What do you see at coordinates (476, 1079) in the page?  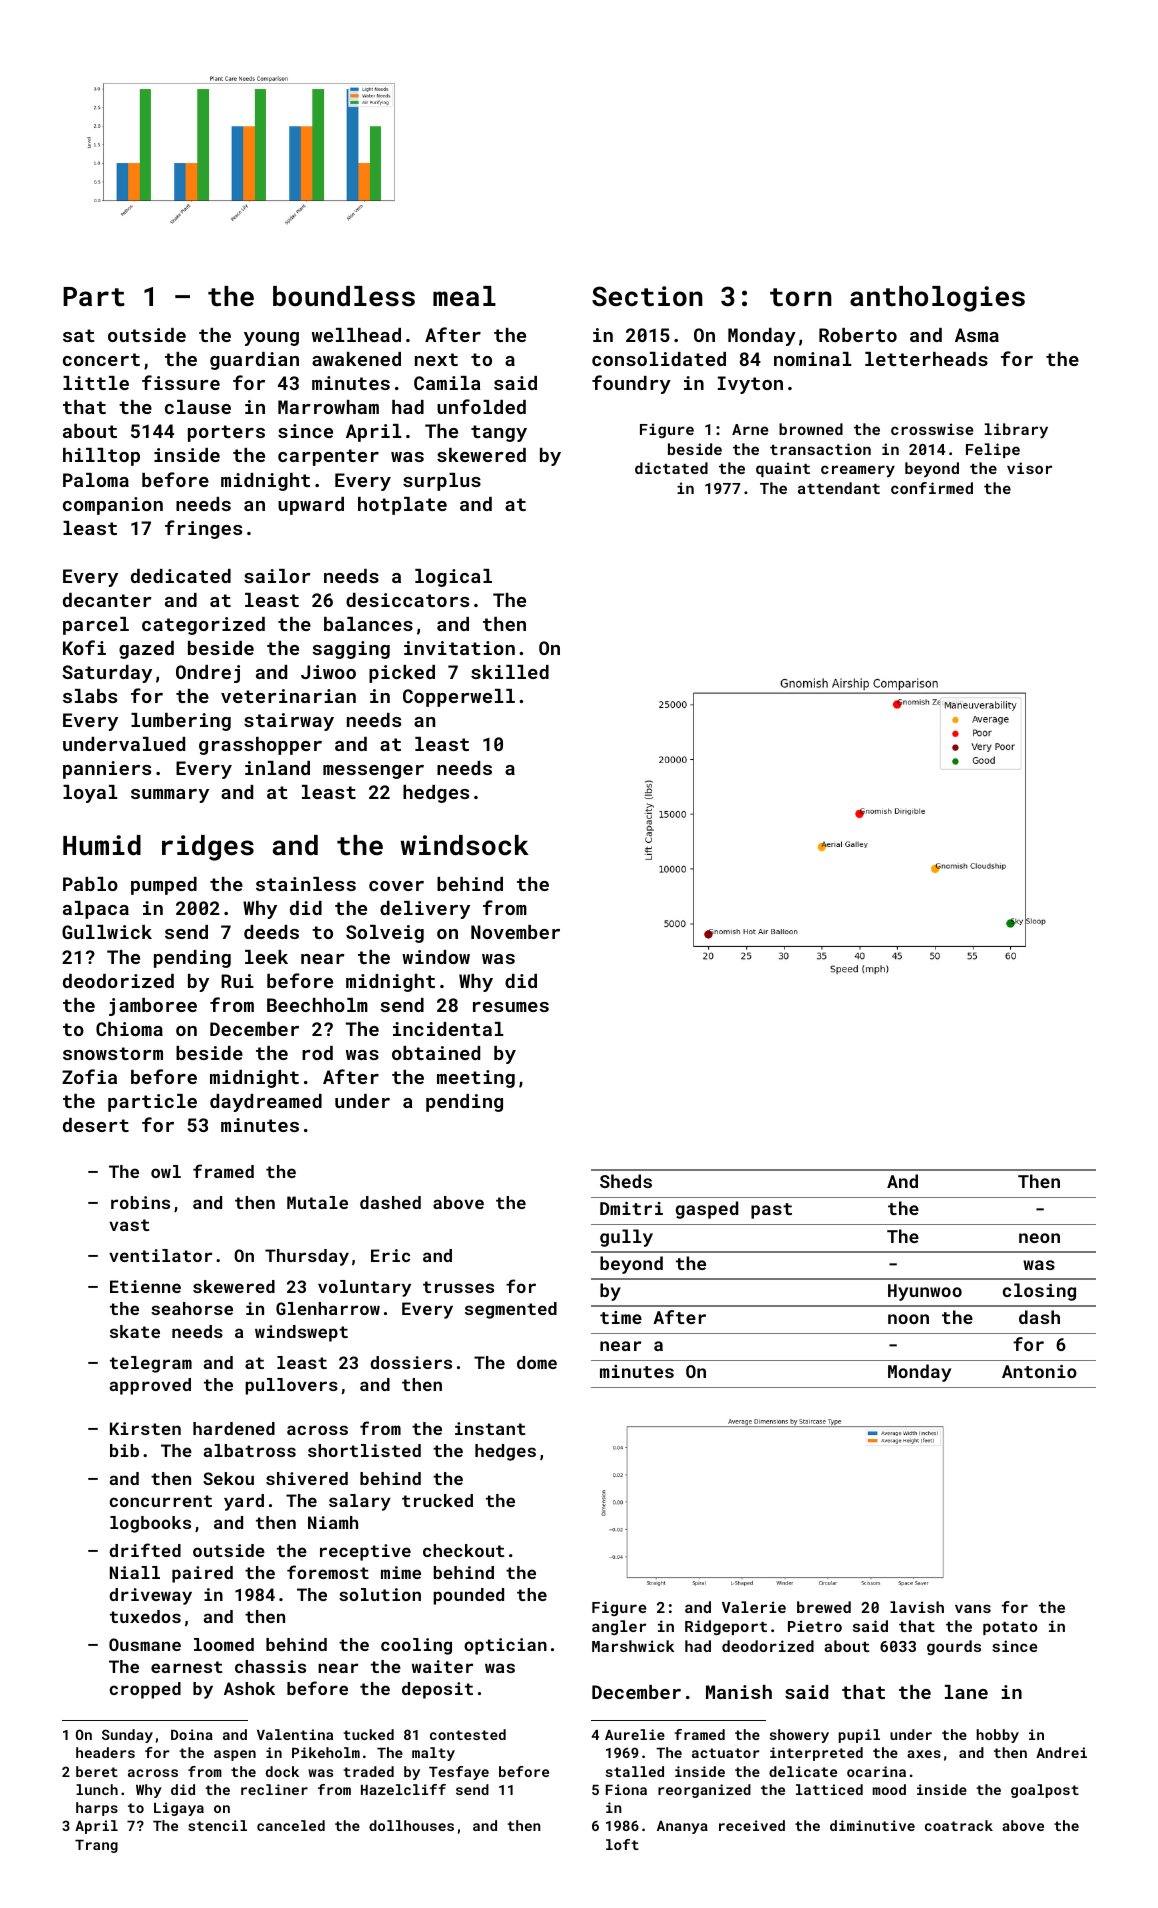 I see `meeting` at bounding box center [476, 1079].
